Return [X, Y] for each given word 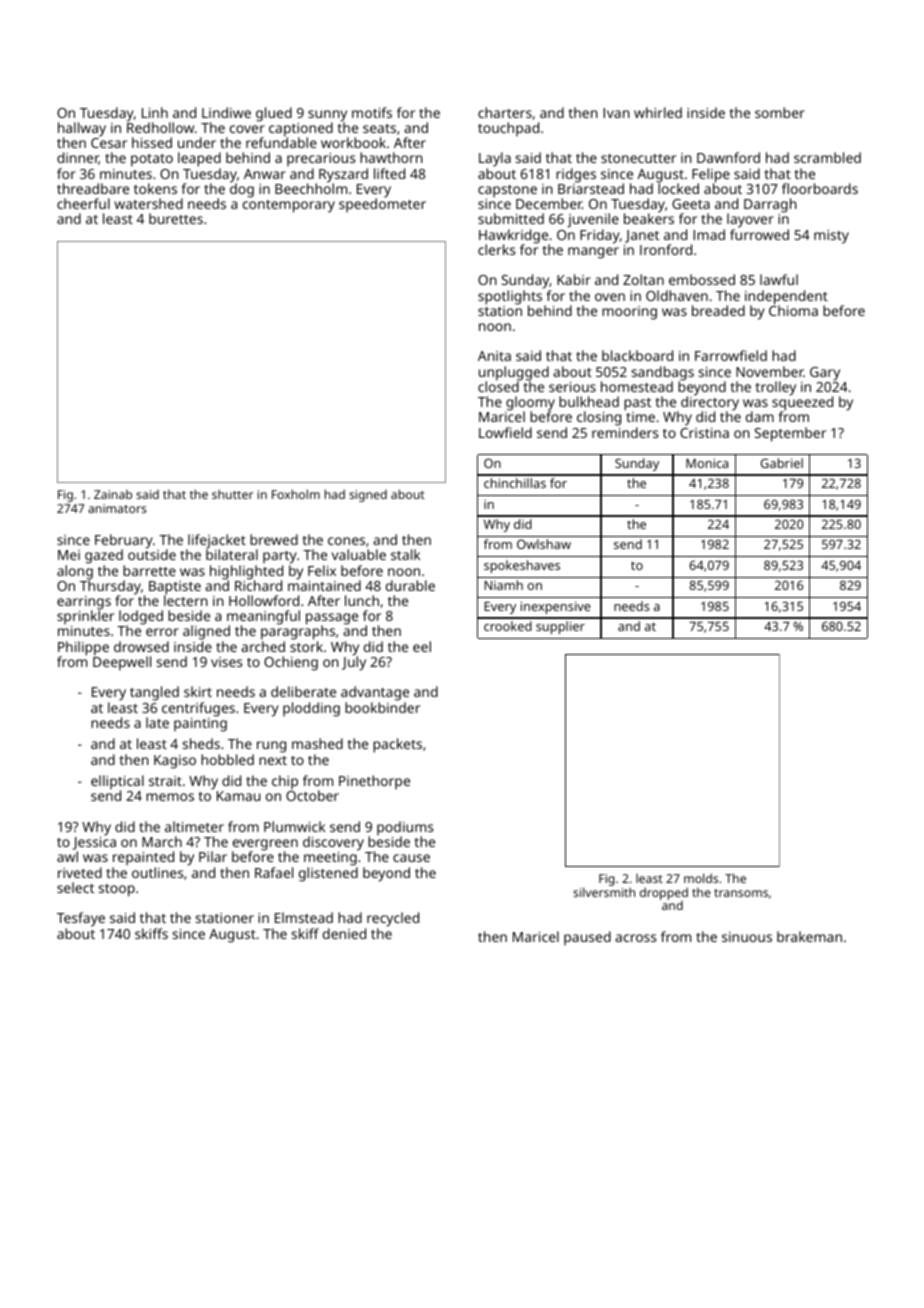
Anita [494, 356]
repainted [143, 858]
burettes [176, 218]
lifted [389, 173]
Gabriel [782, 463]
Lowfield [505, 432]
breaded [718, 310]
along [75, 572]
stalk [405, 554]
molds [701, 878]
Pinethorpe [374, 782]
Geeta [691, 204]
